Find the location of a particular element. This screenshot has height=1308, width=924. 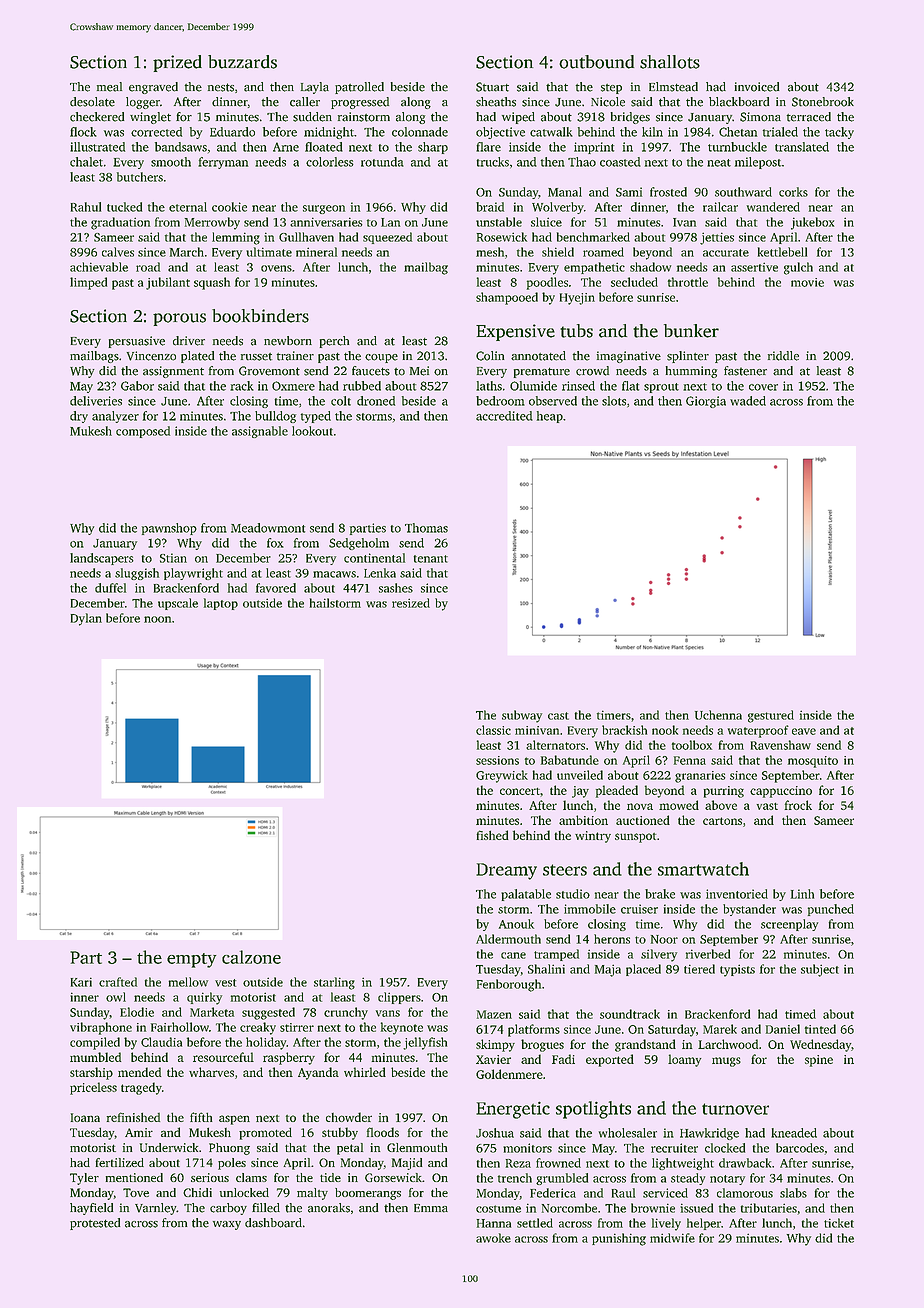

buzzards is located at coordinates (242, 62).
